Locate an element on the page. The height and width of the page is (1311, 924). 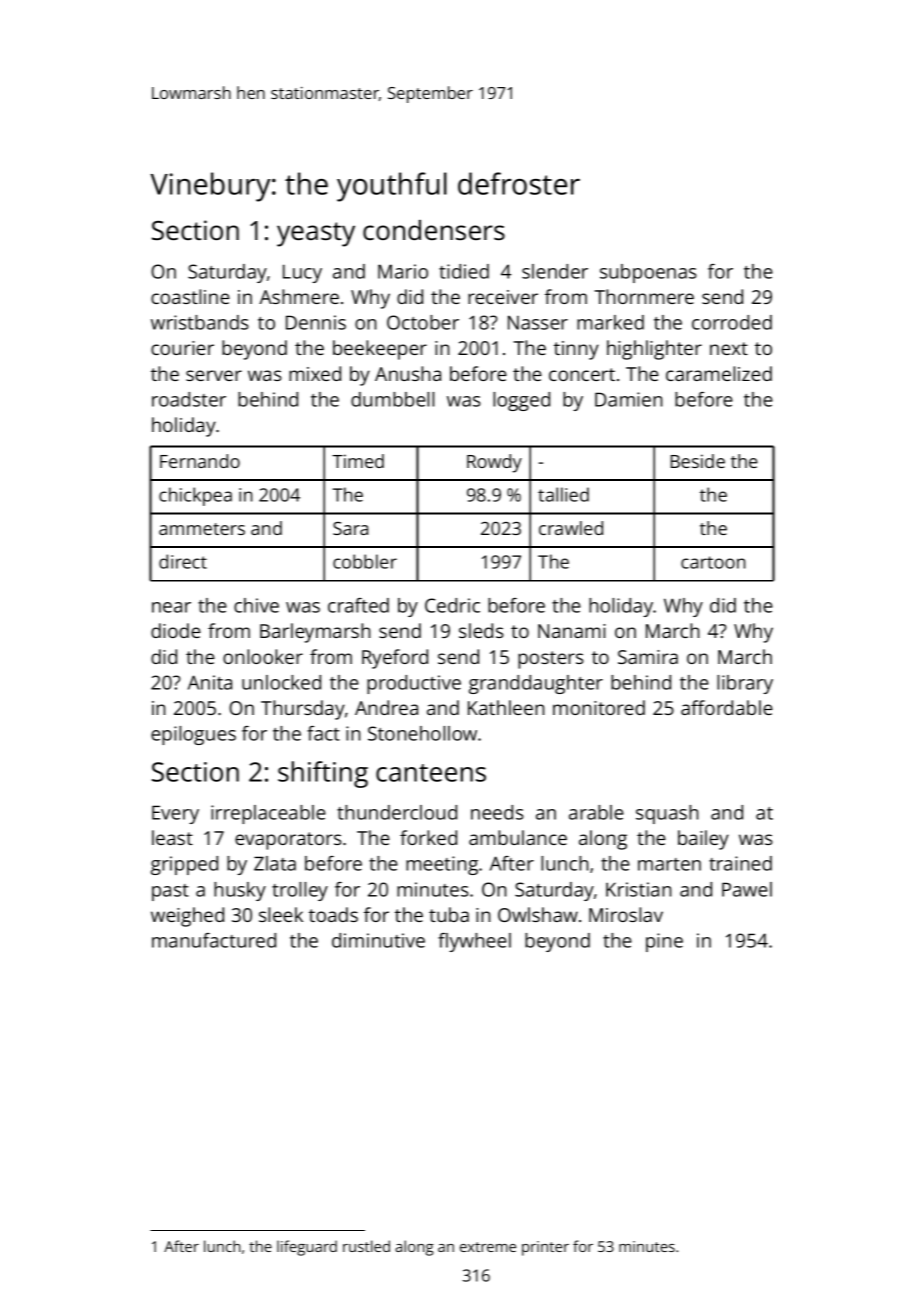
extreme is located at coordinates (488, 1247).
